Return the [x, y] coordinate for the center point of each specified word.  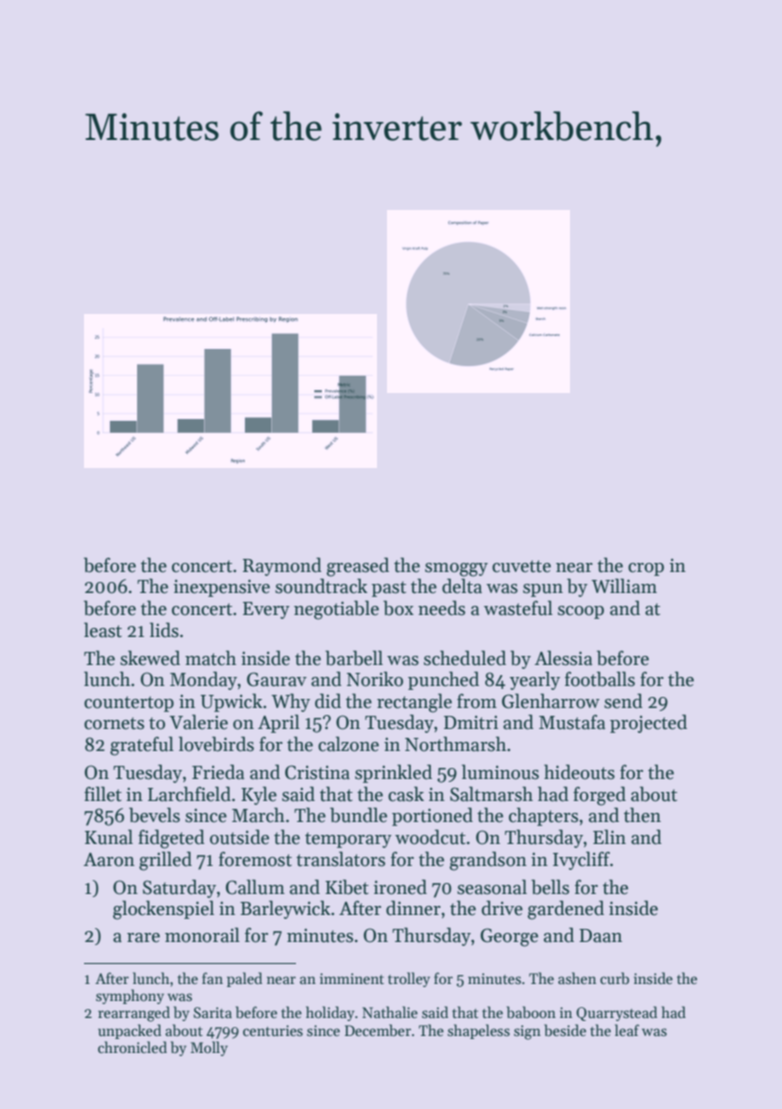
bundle [358, 815]
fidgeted [171, 839]
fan [212, 978]
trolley [409, 979]
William [624, 586]
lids [164, 630]
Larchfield [189, 794]
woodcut [430, 837]
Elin [609, 836]
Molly [209, 1048]
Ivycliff [581, 860]
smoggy [456, 570]
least [103, 630]
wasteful [518, 608]
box [398, 608]
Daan [600, 936]
